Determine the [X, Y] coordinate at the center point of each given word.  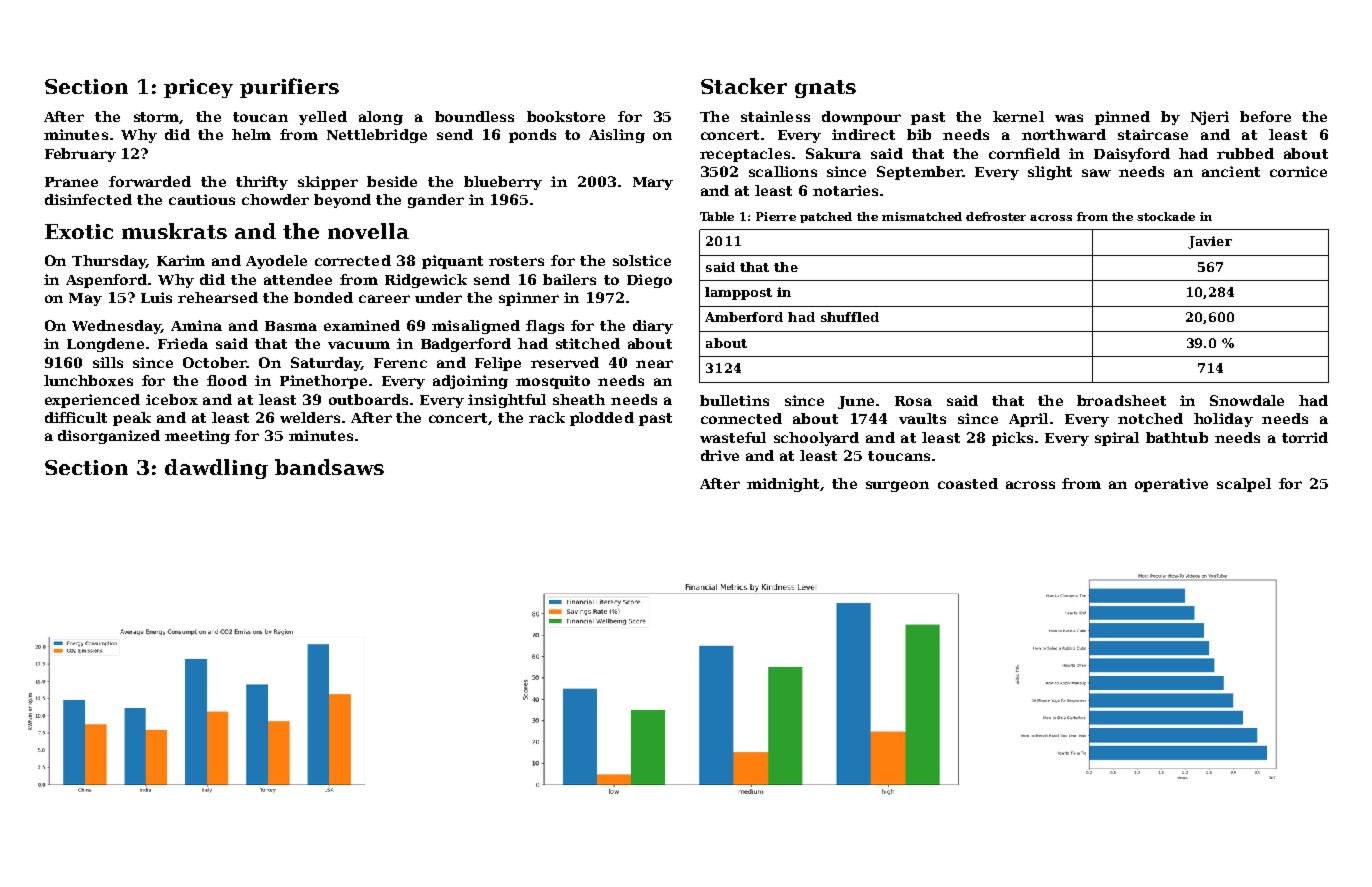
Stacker [744, 86]
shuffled [850, 317]
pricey [198, 88]
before [1265, 116]
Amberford [744, 317]
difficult [76, 417]
